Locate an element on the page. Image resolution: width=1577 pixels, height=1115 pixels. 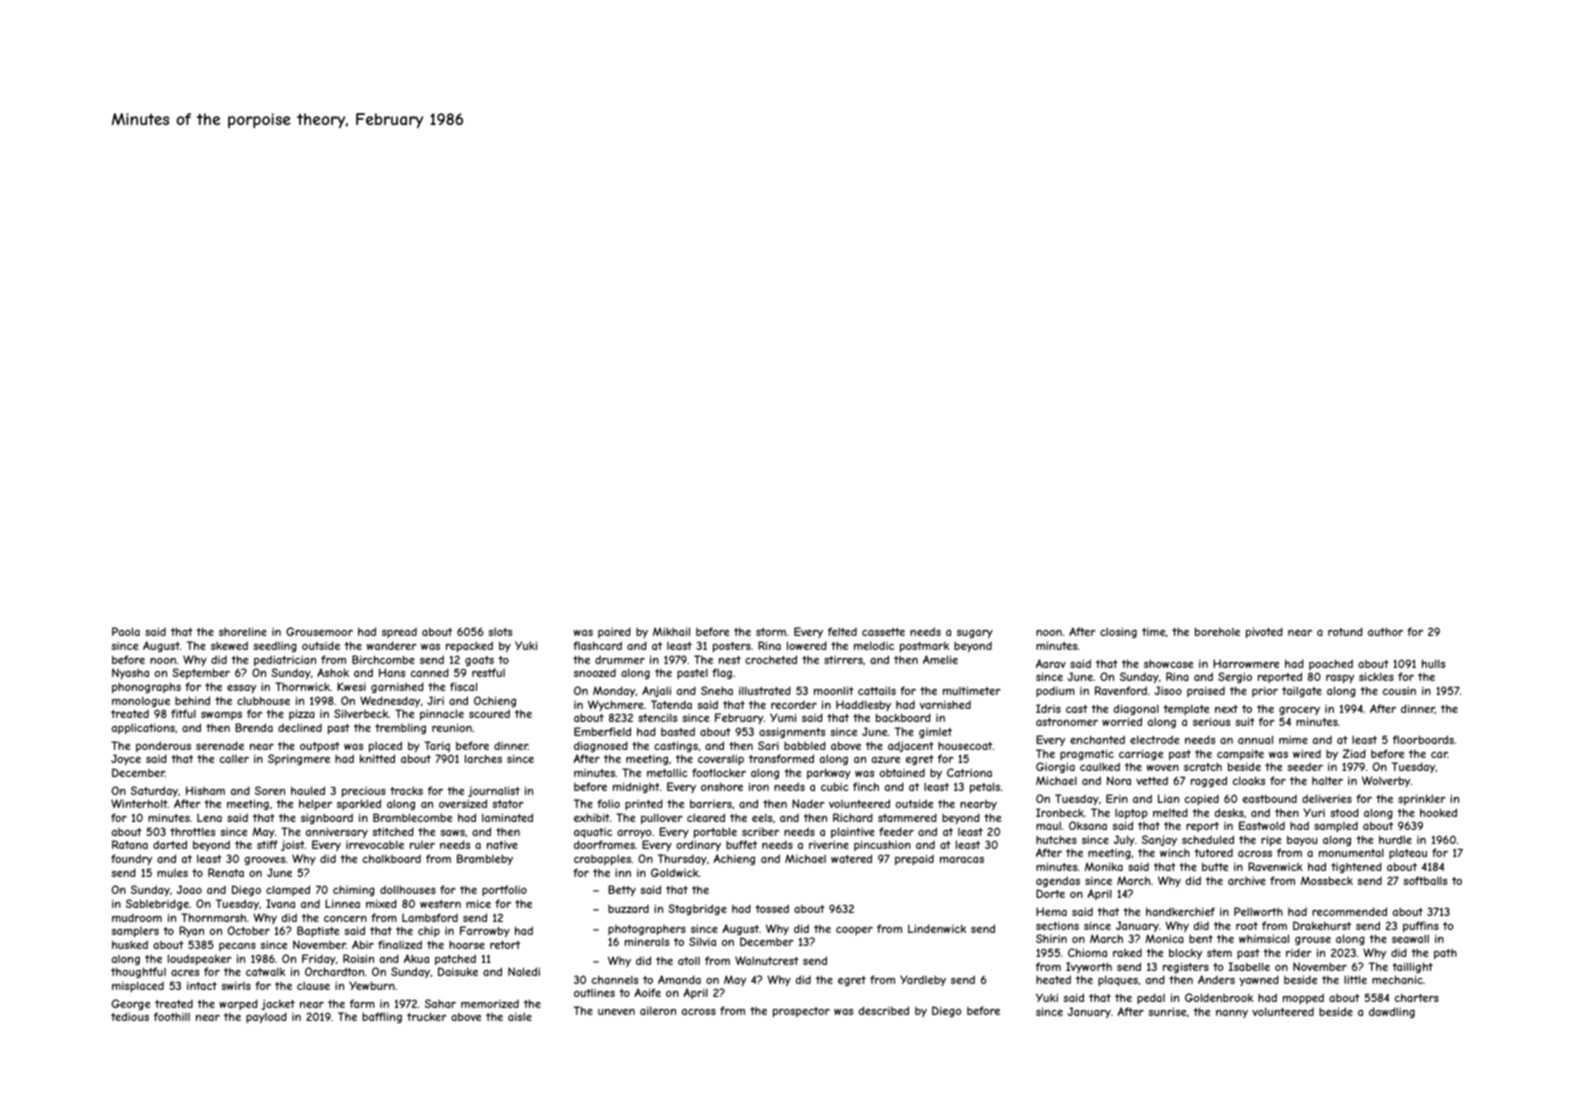
dawdling is located at coordinates (1392, 1012).
